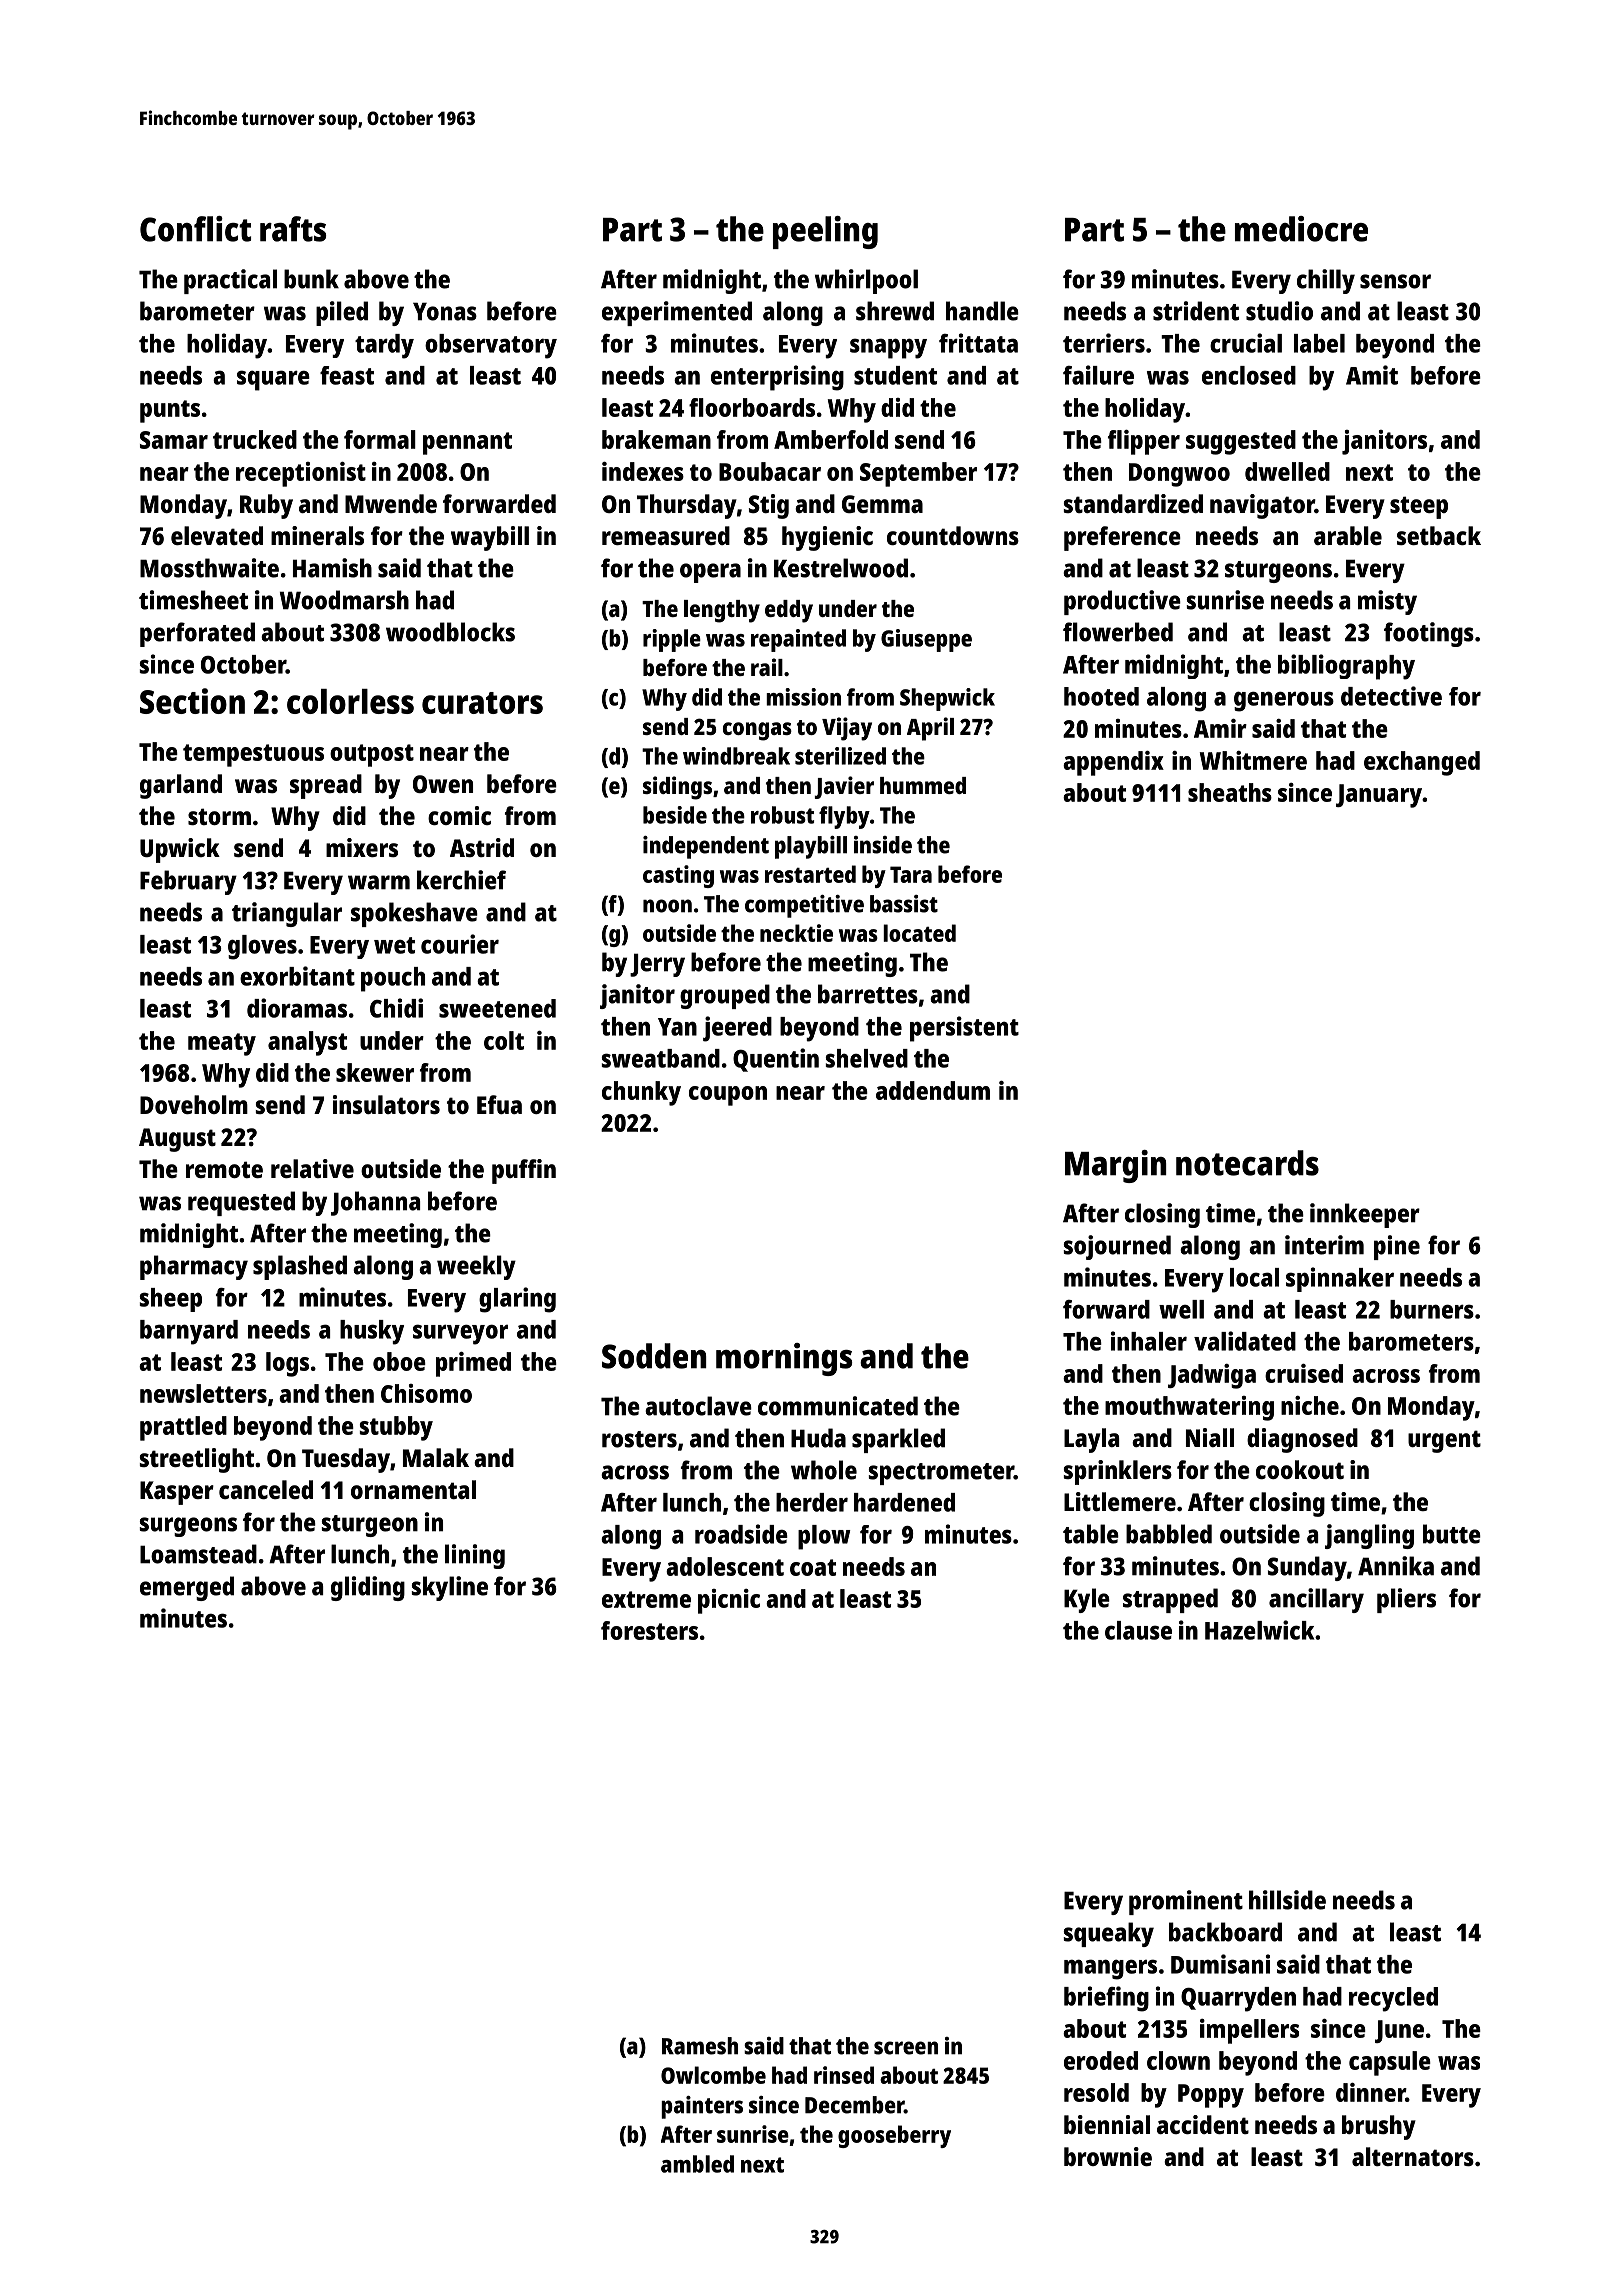  Describe the element at coordinates (187, 1588) in the screenshot. I see `emerged` at that location.
